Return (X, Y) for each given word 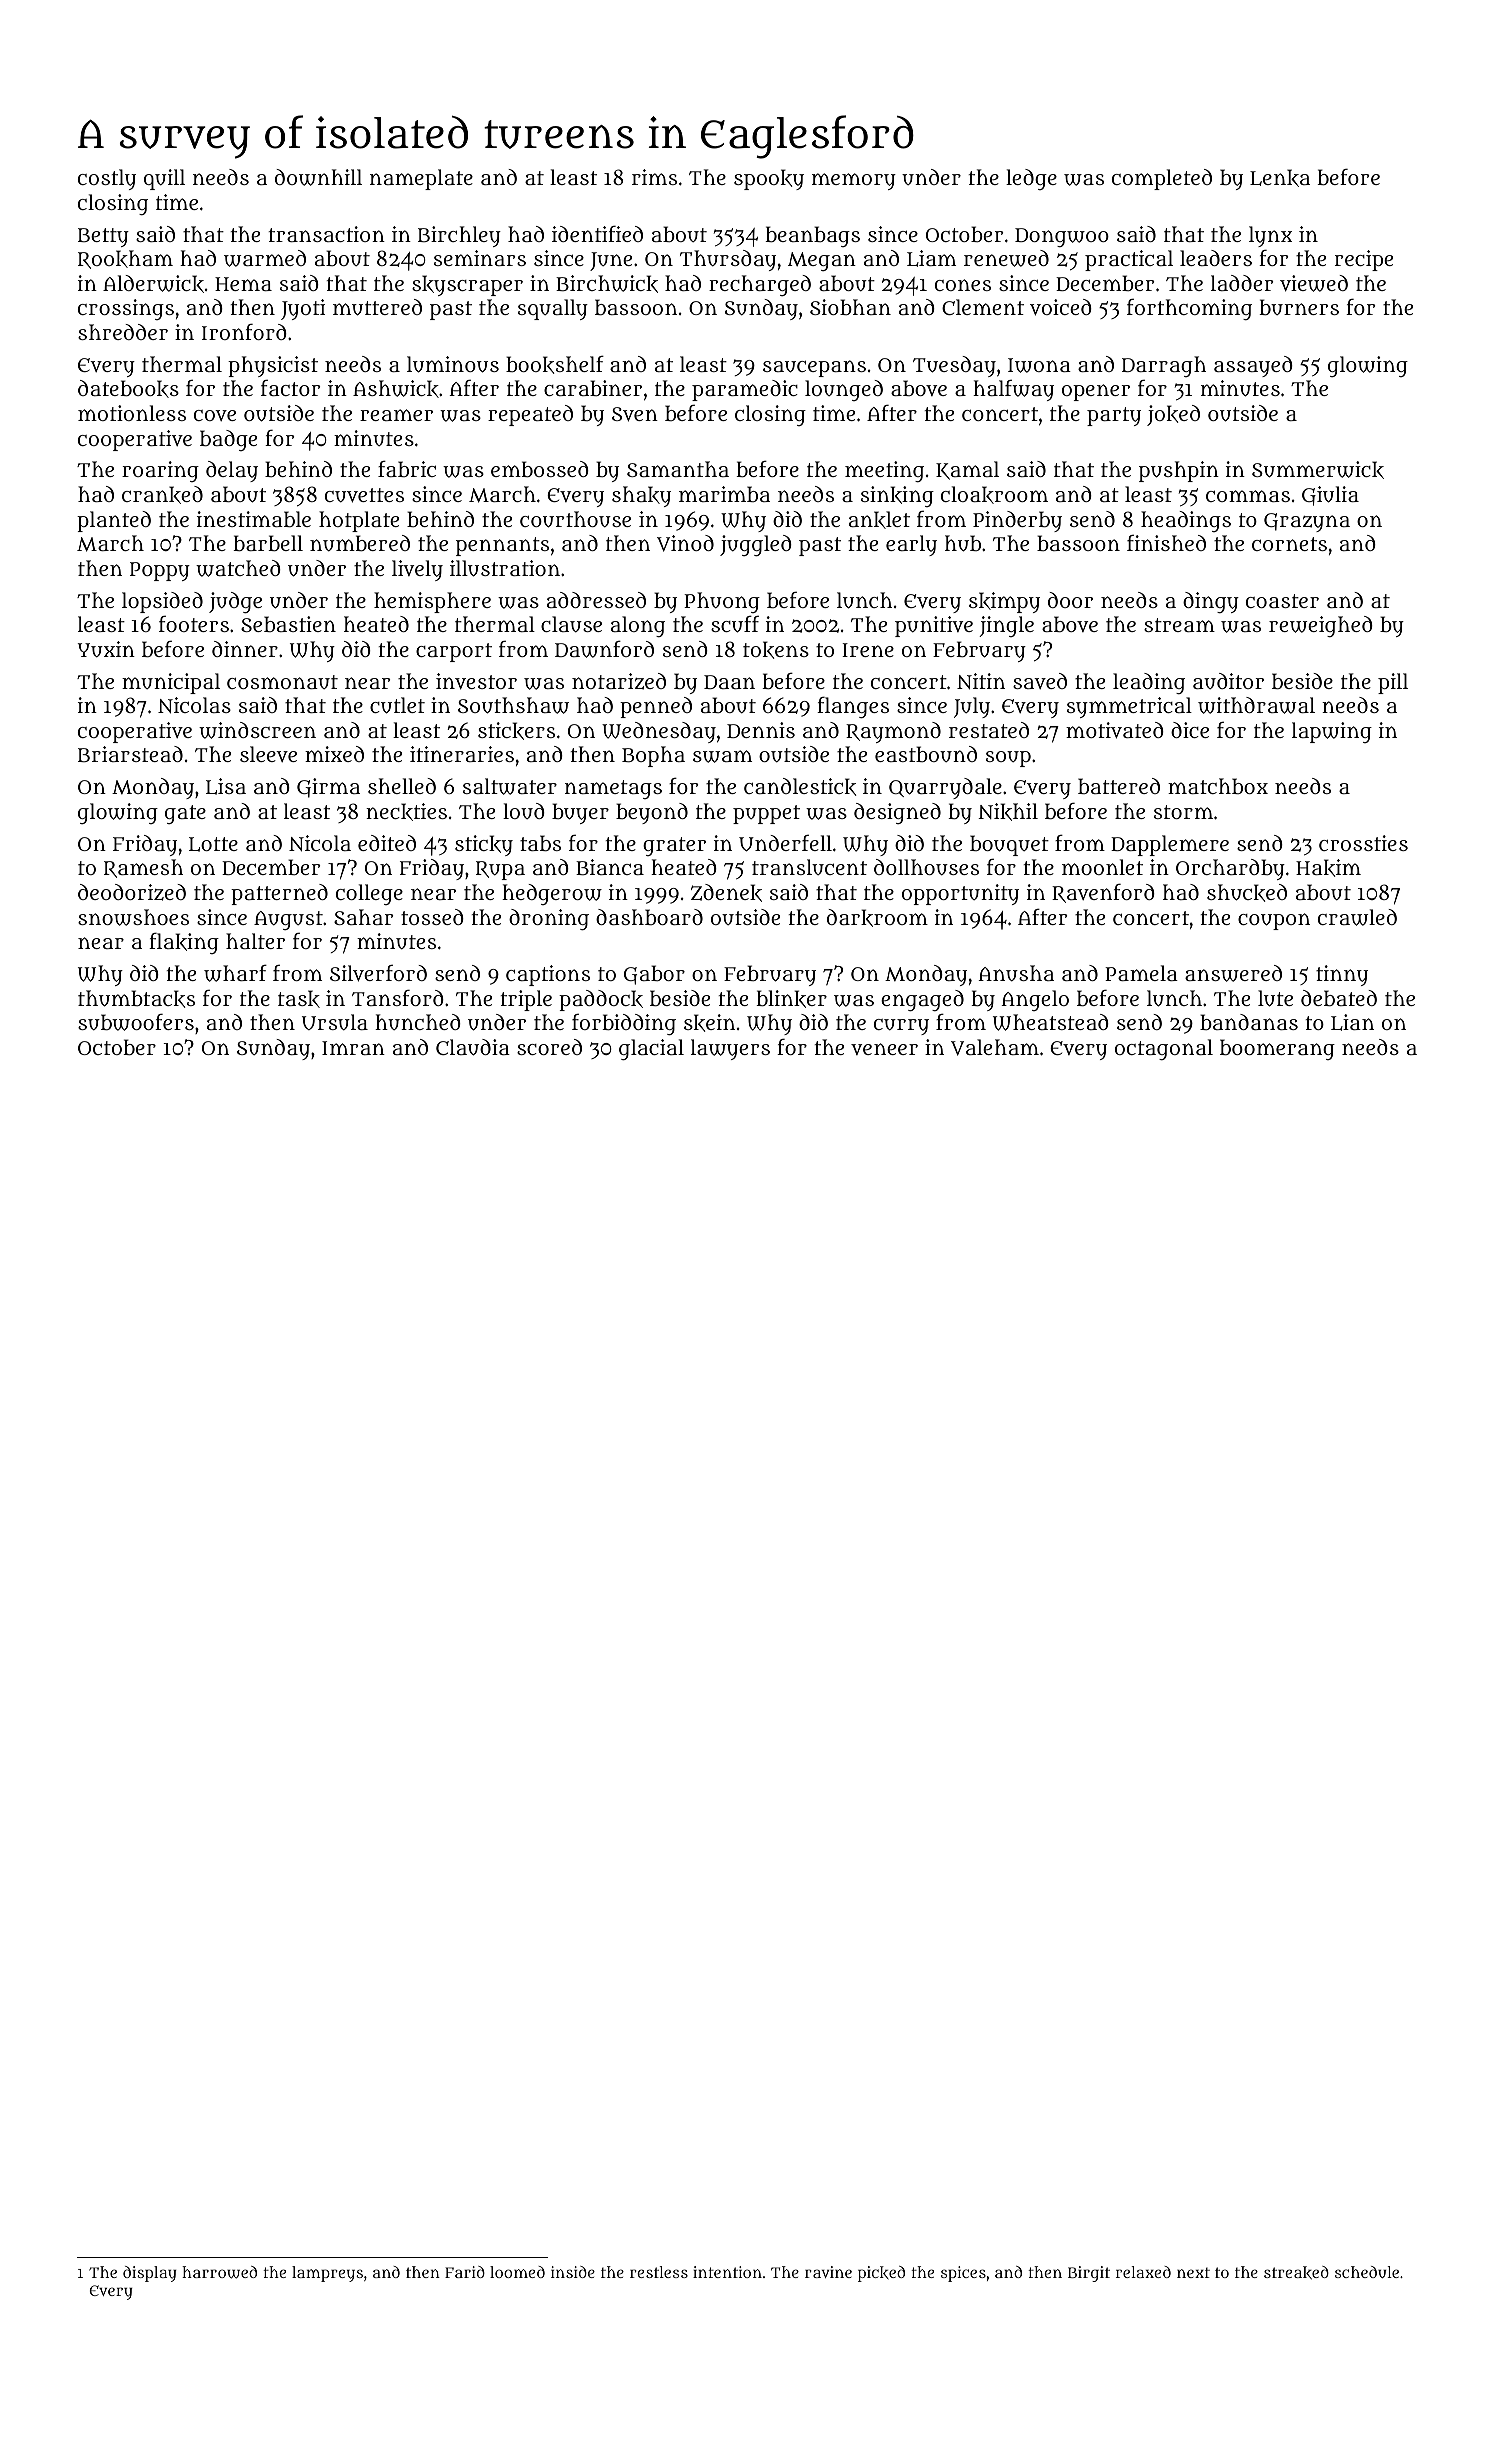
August (288, 920)
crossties (1363, 843)
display (149, 2274)
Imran (353, 1048)
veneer (884, 1049)
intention (727, 2272)
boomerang (1277, 1049)
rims (654, 177)
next (1193, 2272)
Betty (103, 237)
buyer (580, 813)
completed (1162, 179)
